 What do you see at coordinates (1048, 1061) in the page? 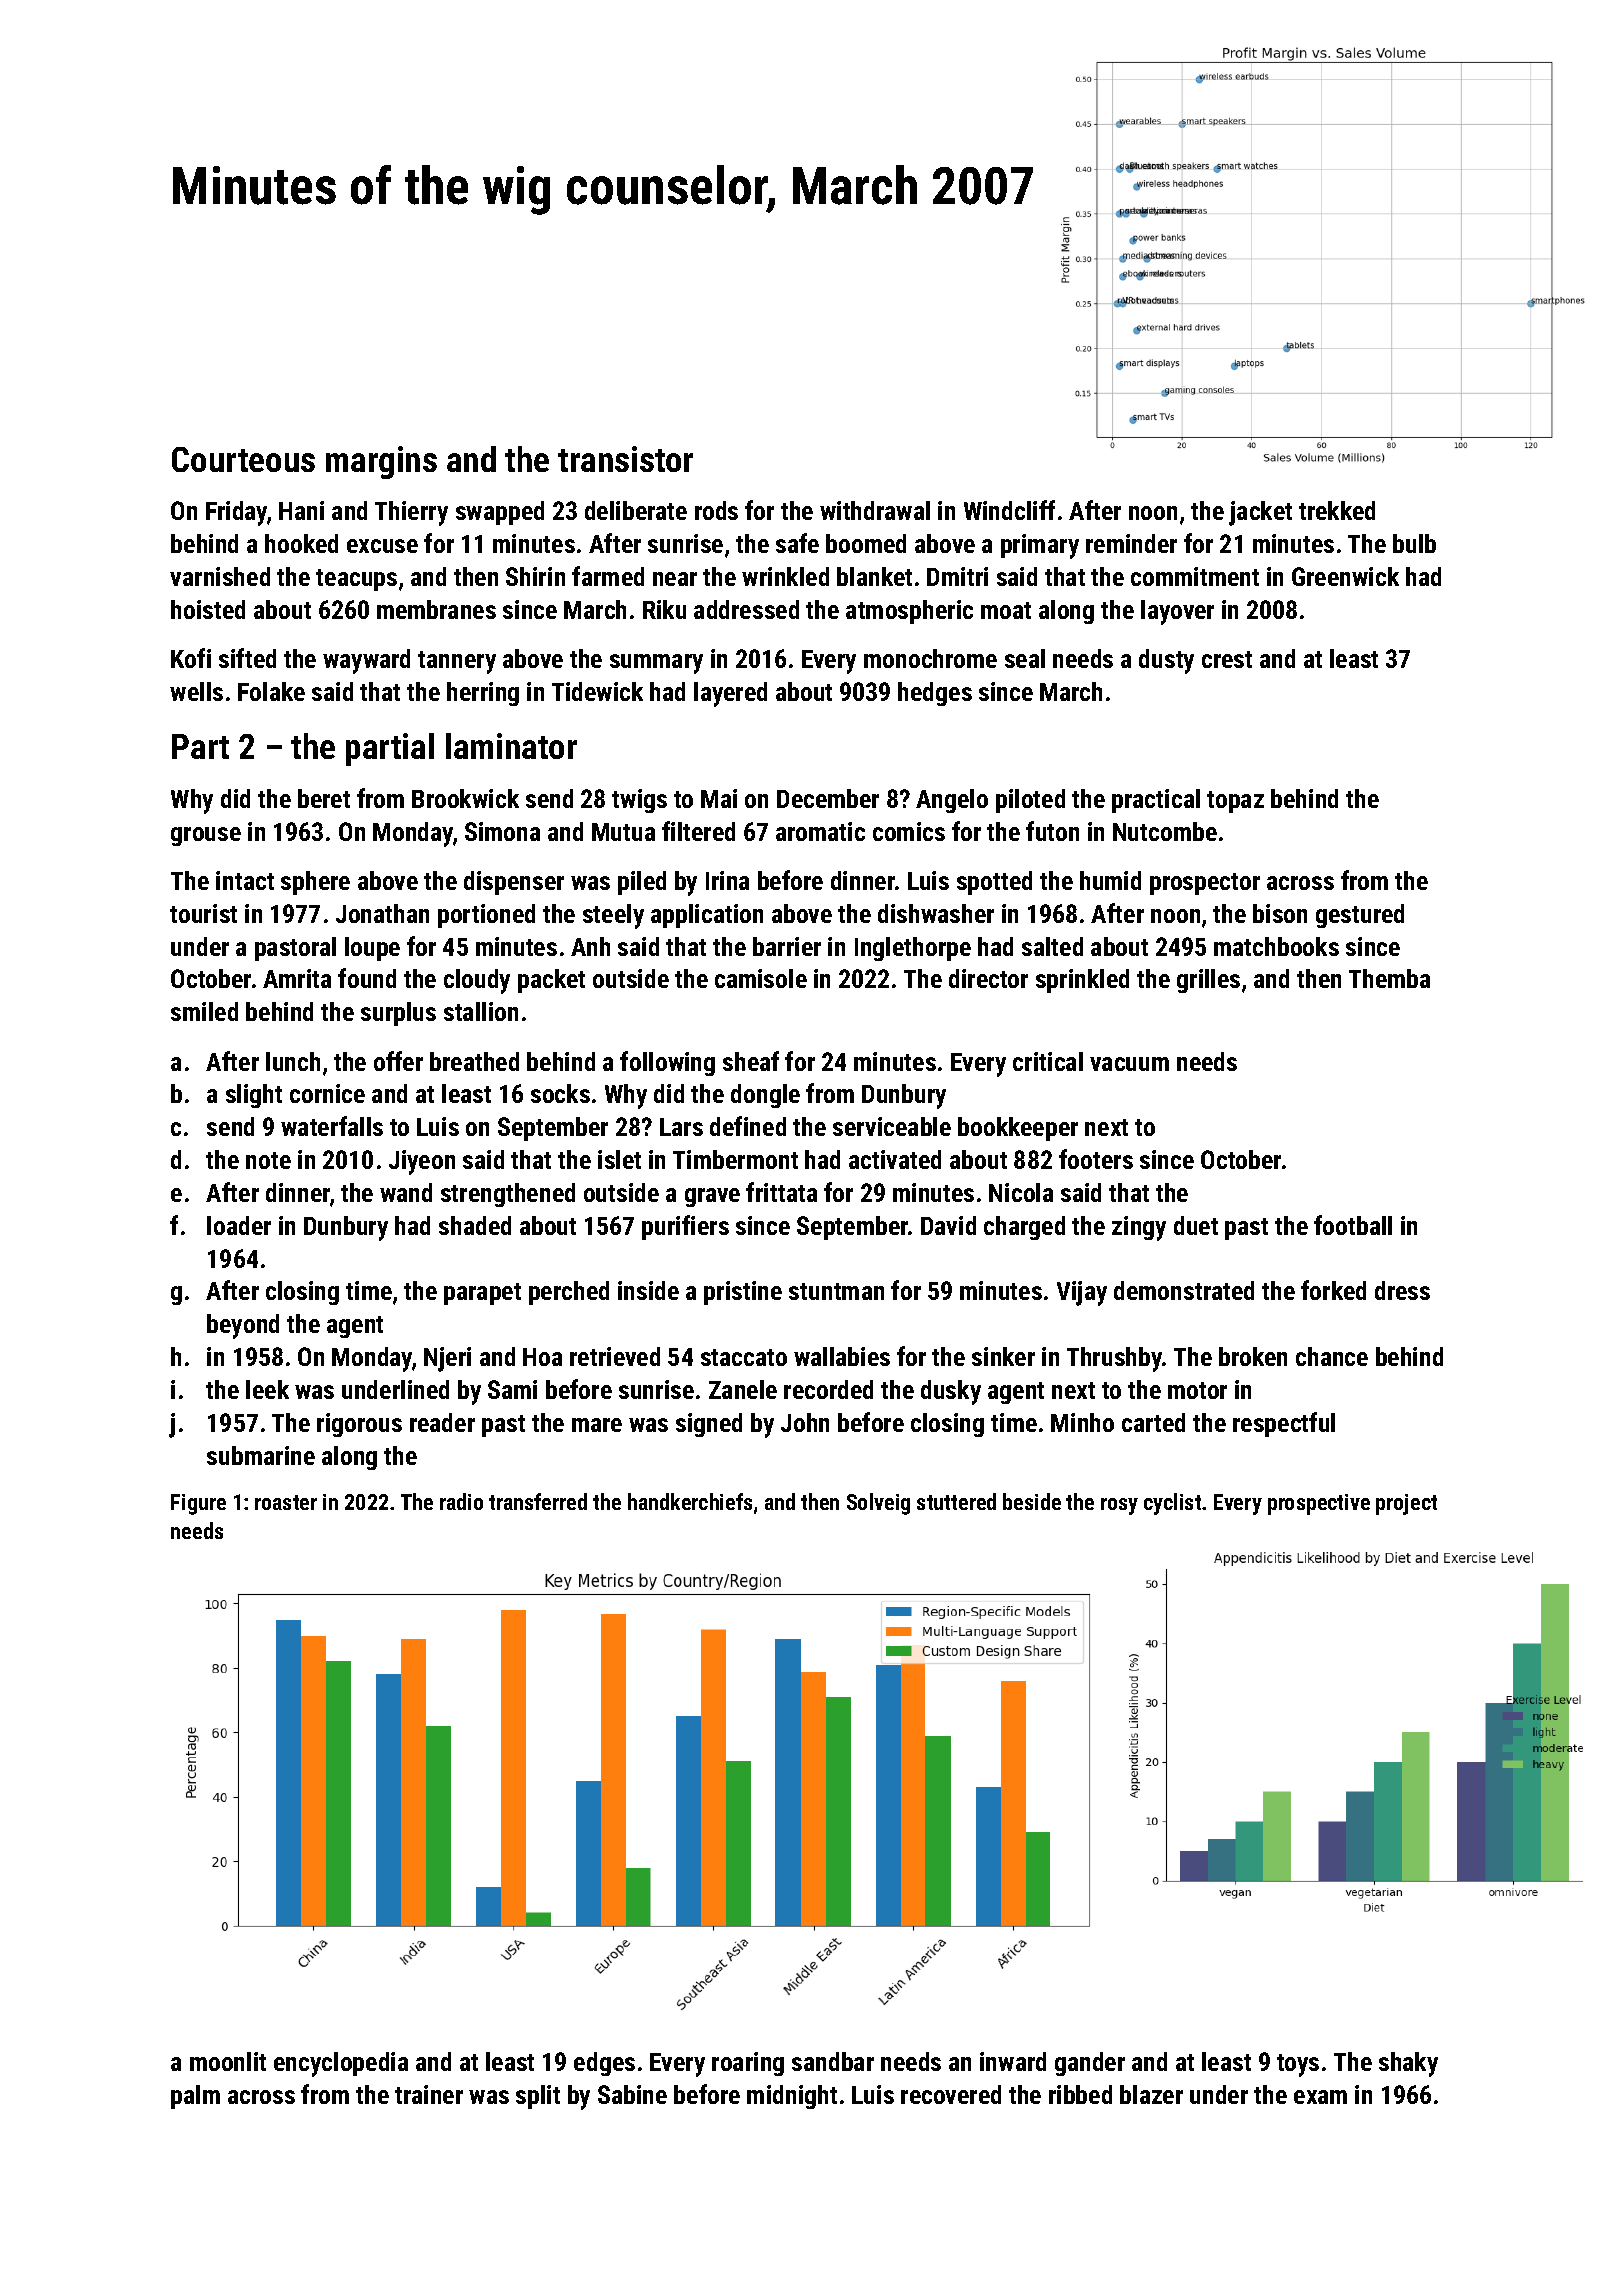
I see `critical` at bounding box center [1048, 1061].
